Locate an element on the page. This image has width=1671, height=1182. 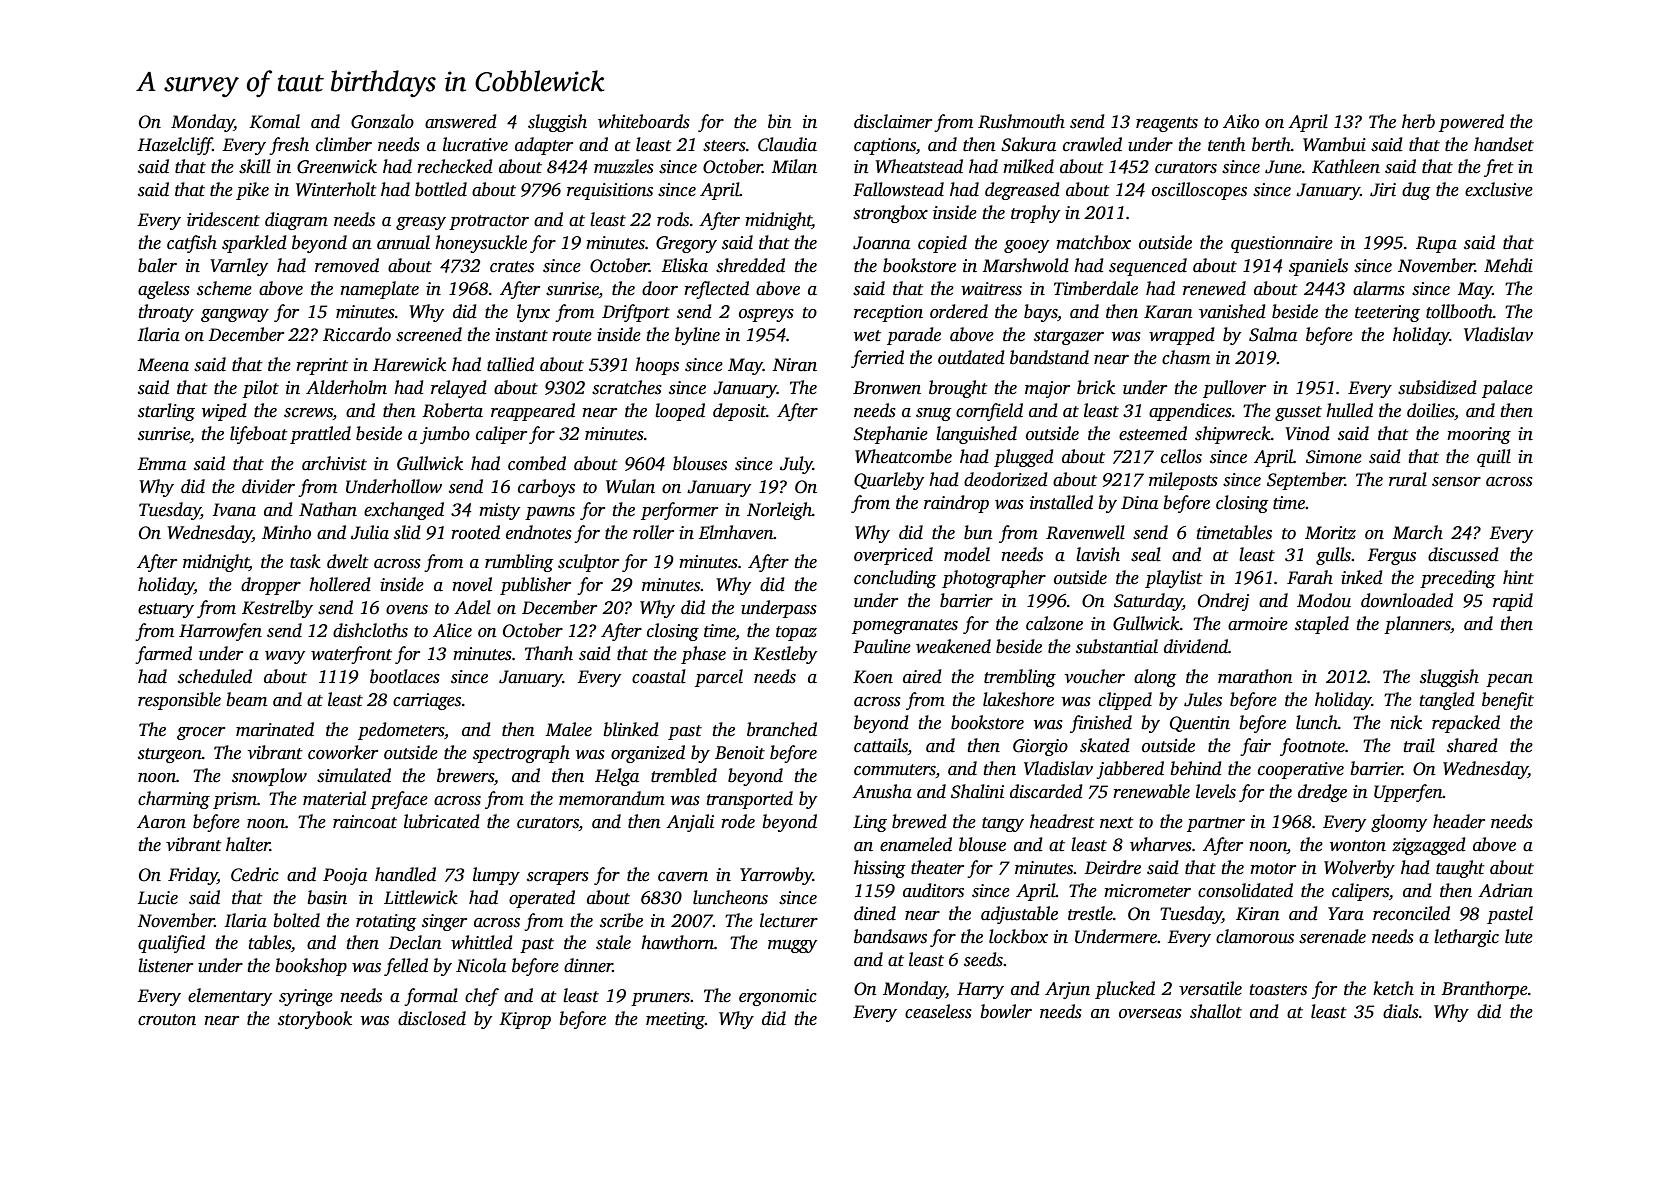
bin is located at coordinates (780, 121).
